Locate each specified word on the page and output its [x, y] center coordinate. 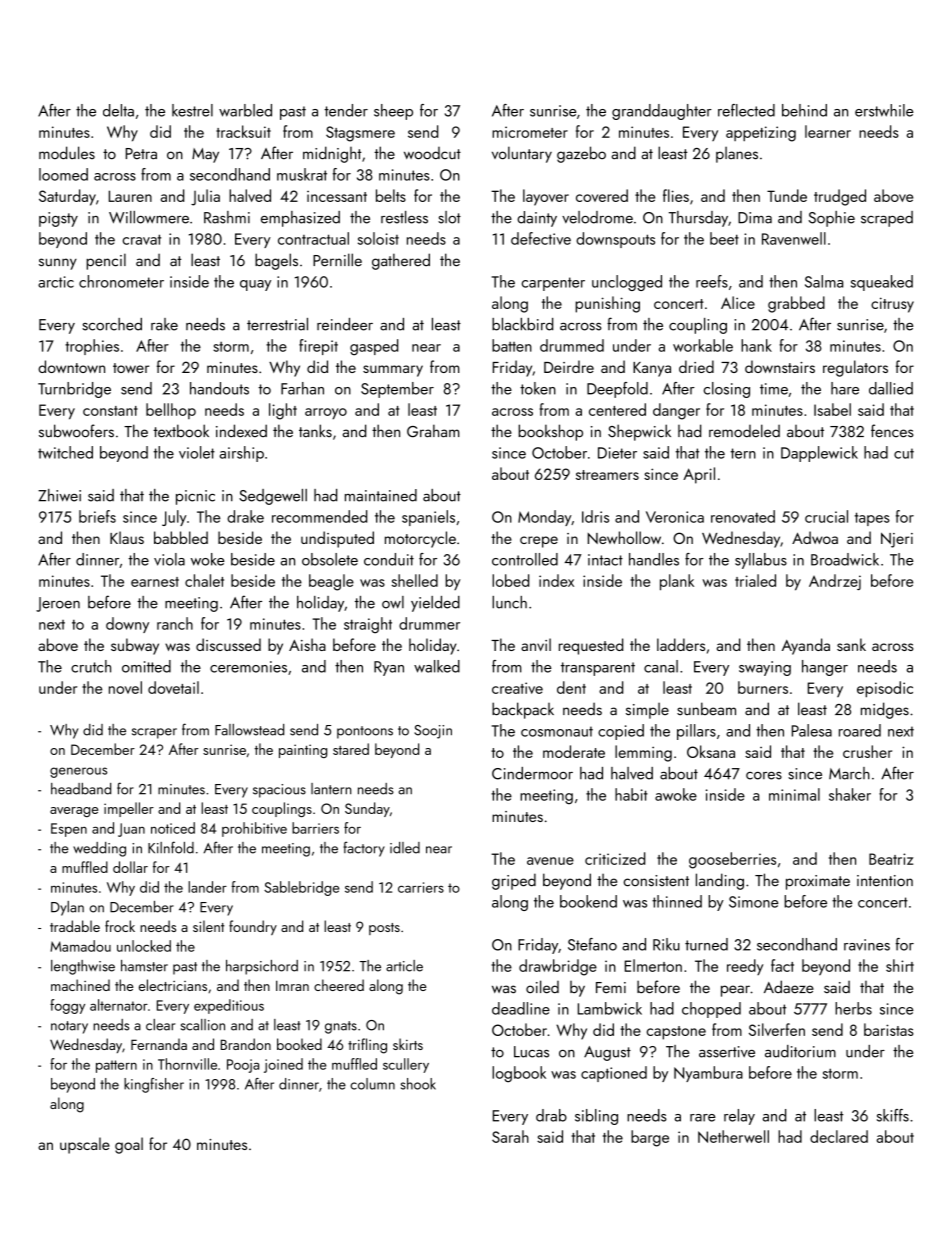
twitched [65, 452]
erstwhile [884, 110]
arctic [56, 282]
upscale [85, 1145]
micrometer [530, 132]
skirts [408, 1044]
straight [368, 625]
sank [851, 644]
